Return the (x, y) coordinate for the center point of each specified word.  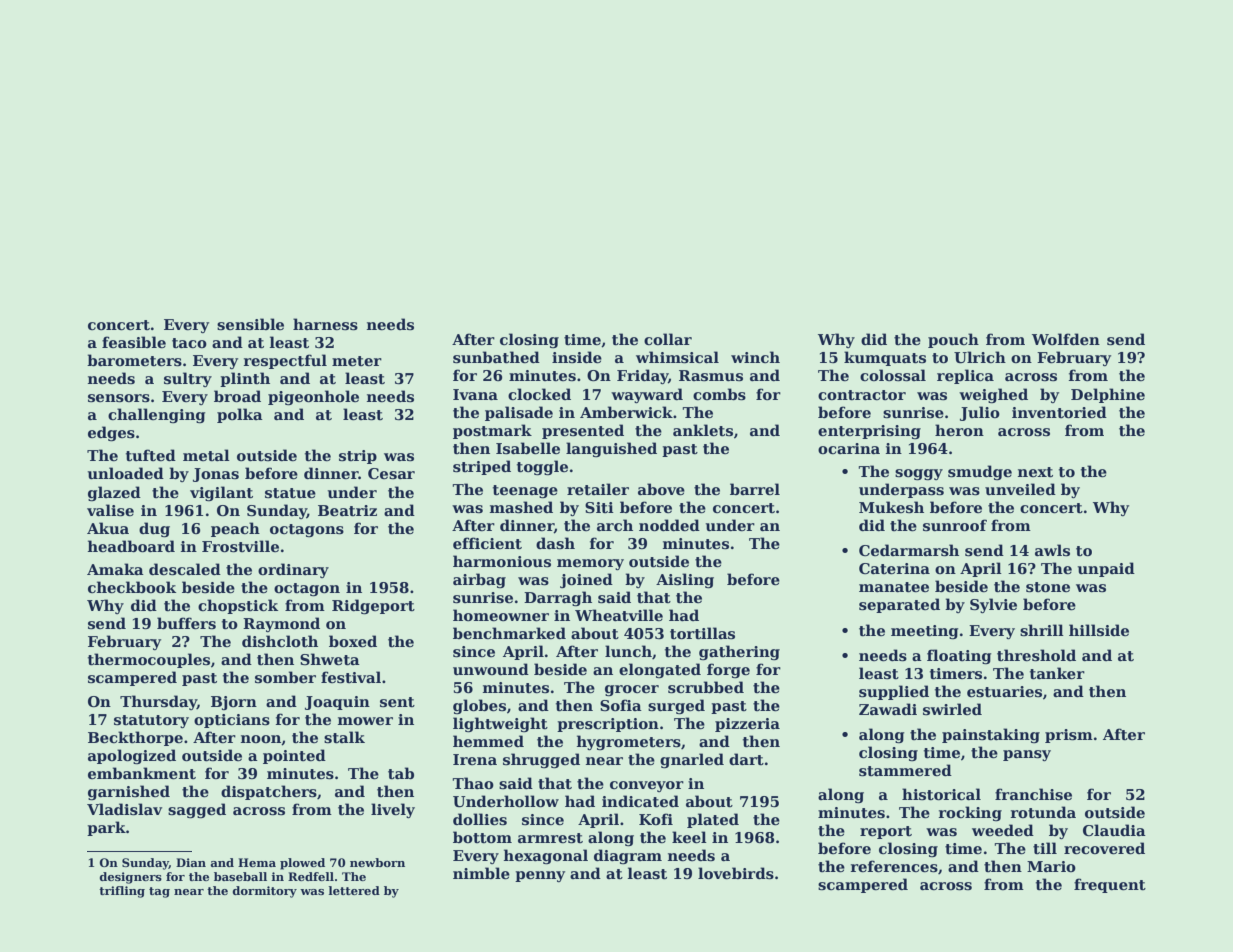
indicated (640, 801)
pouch (953, 340)
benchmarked (509, 633)
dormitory (264, 892)
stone (1048, 587)
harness (325, 324)
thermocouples (149, 660)
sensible (250, 324)
